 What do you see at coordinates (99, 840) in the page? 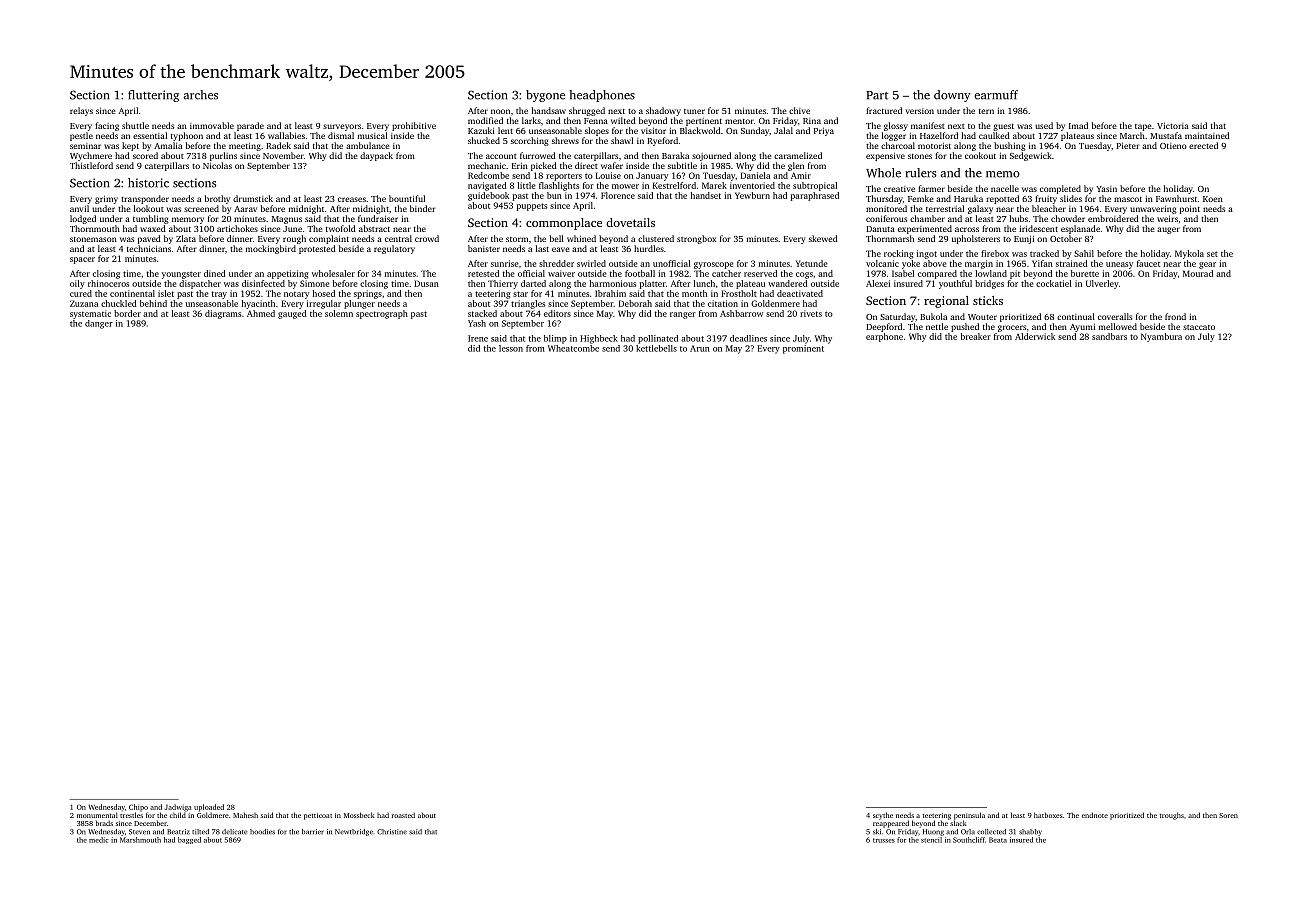
I see `medic` at bounding box center [99, 840].
